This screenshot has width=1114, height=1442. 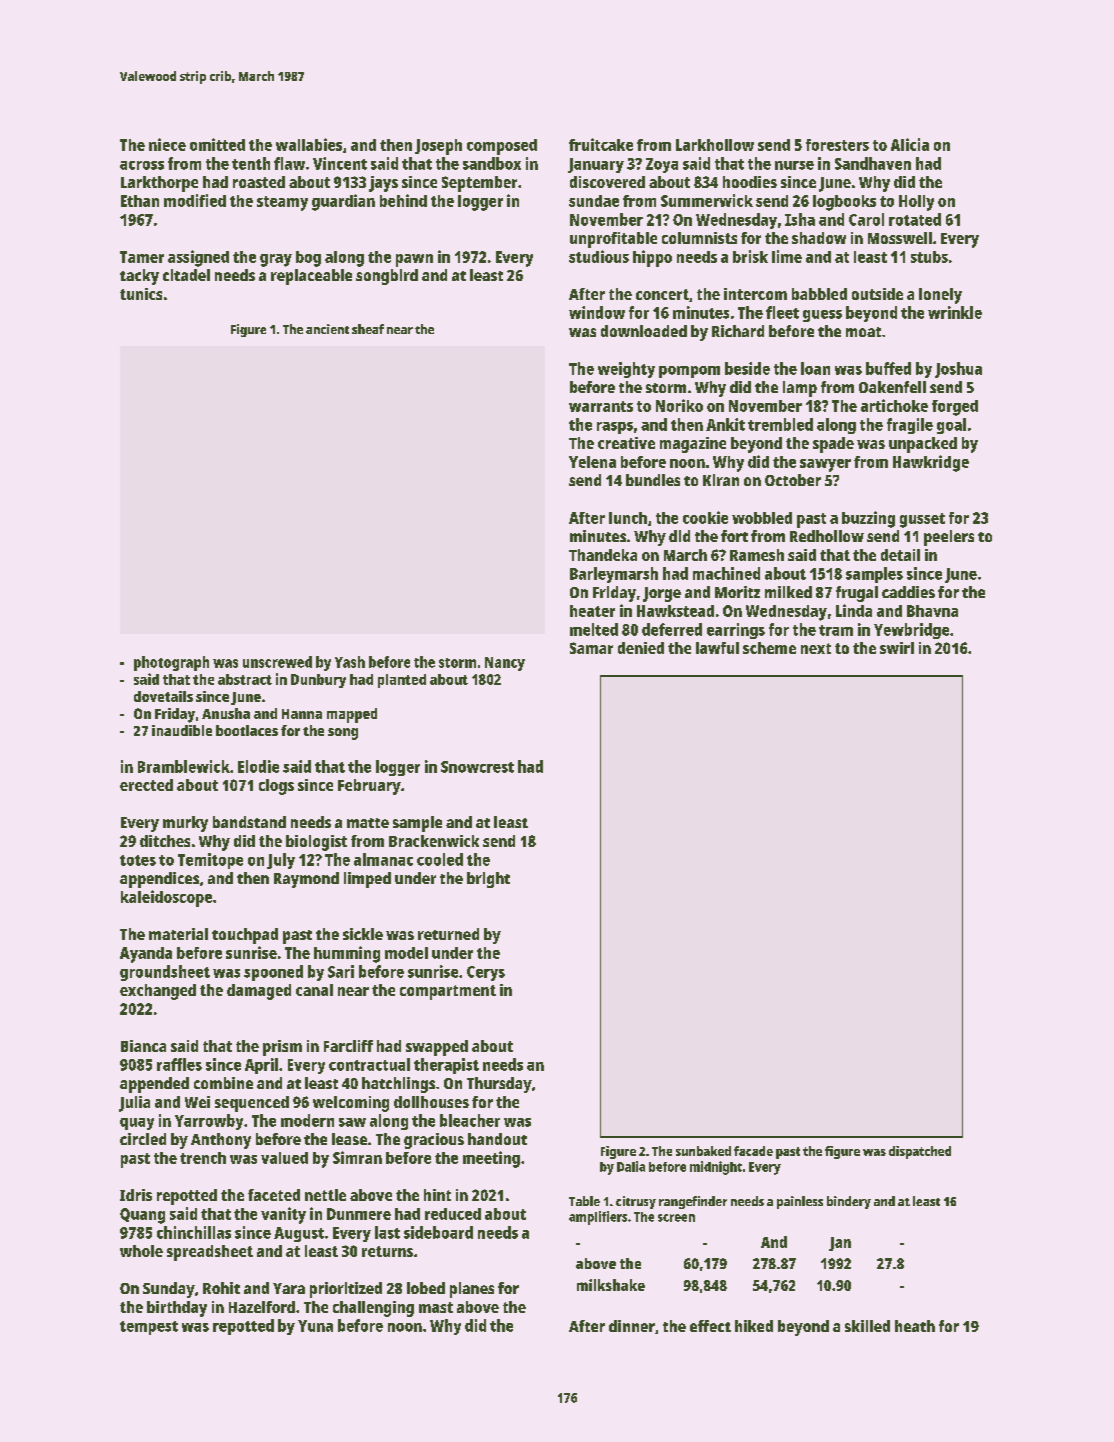 I want to click on heath, so click(x=915, y=1326).
